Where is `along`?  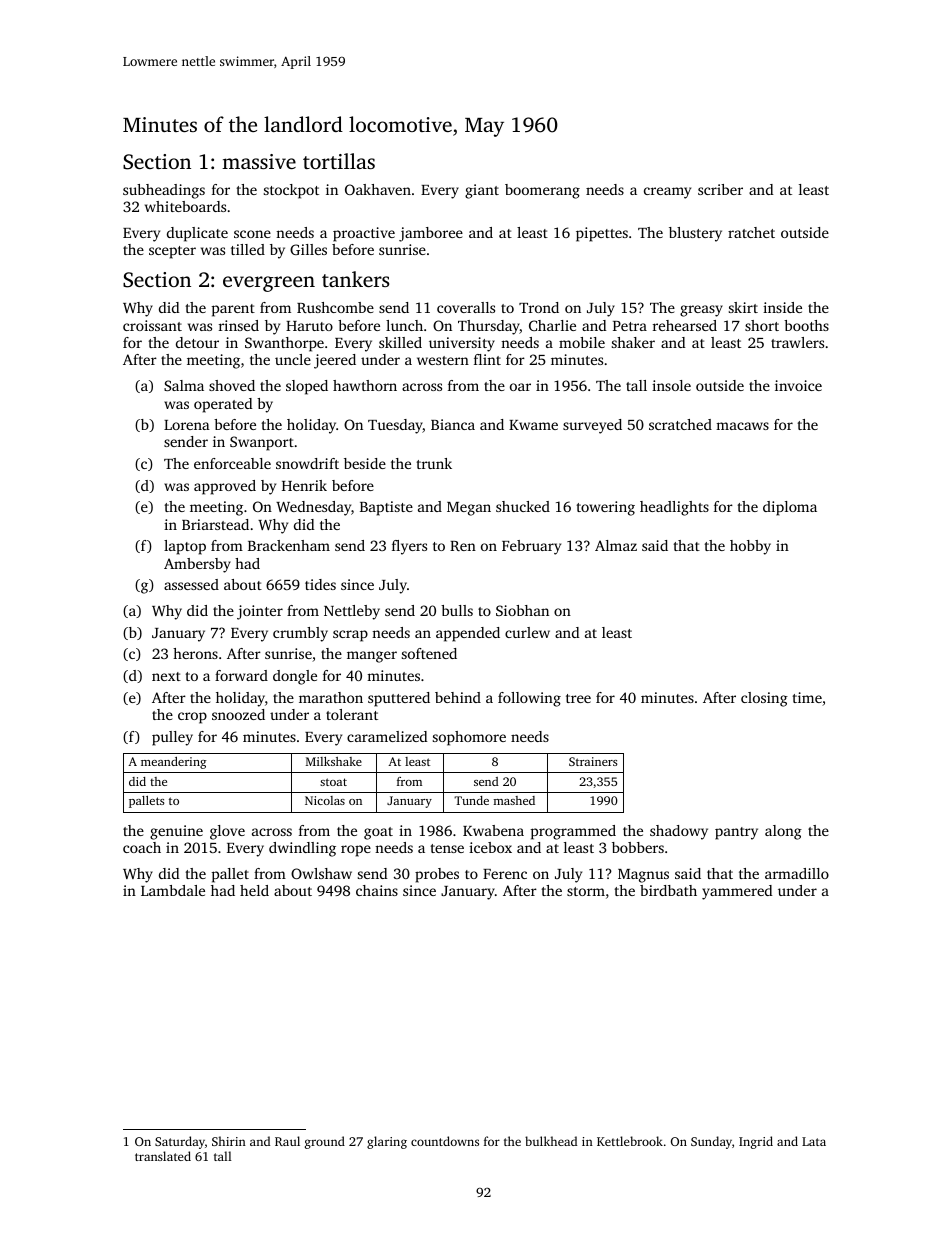 along is located at coordinates (783, 832).
